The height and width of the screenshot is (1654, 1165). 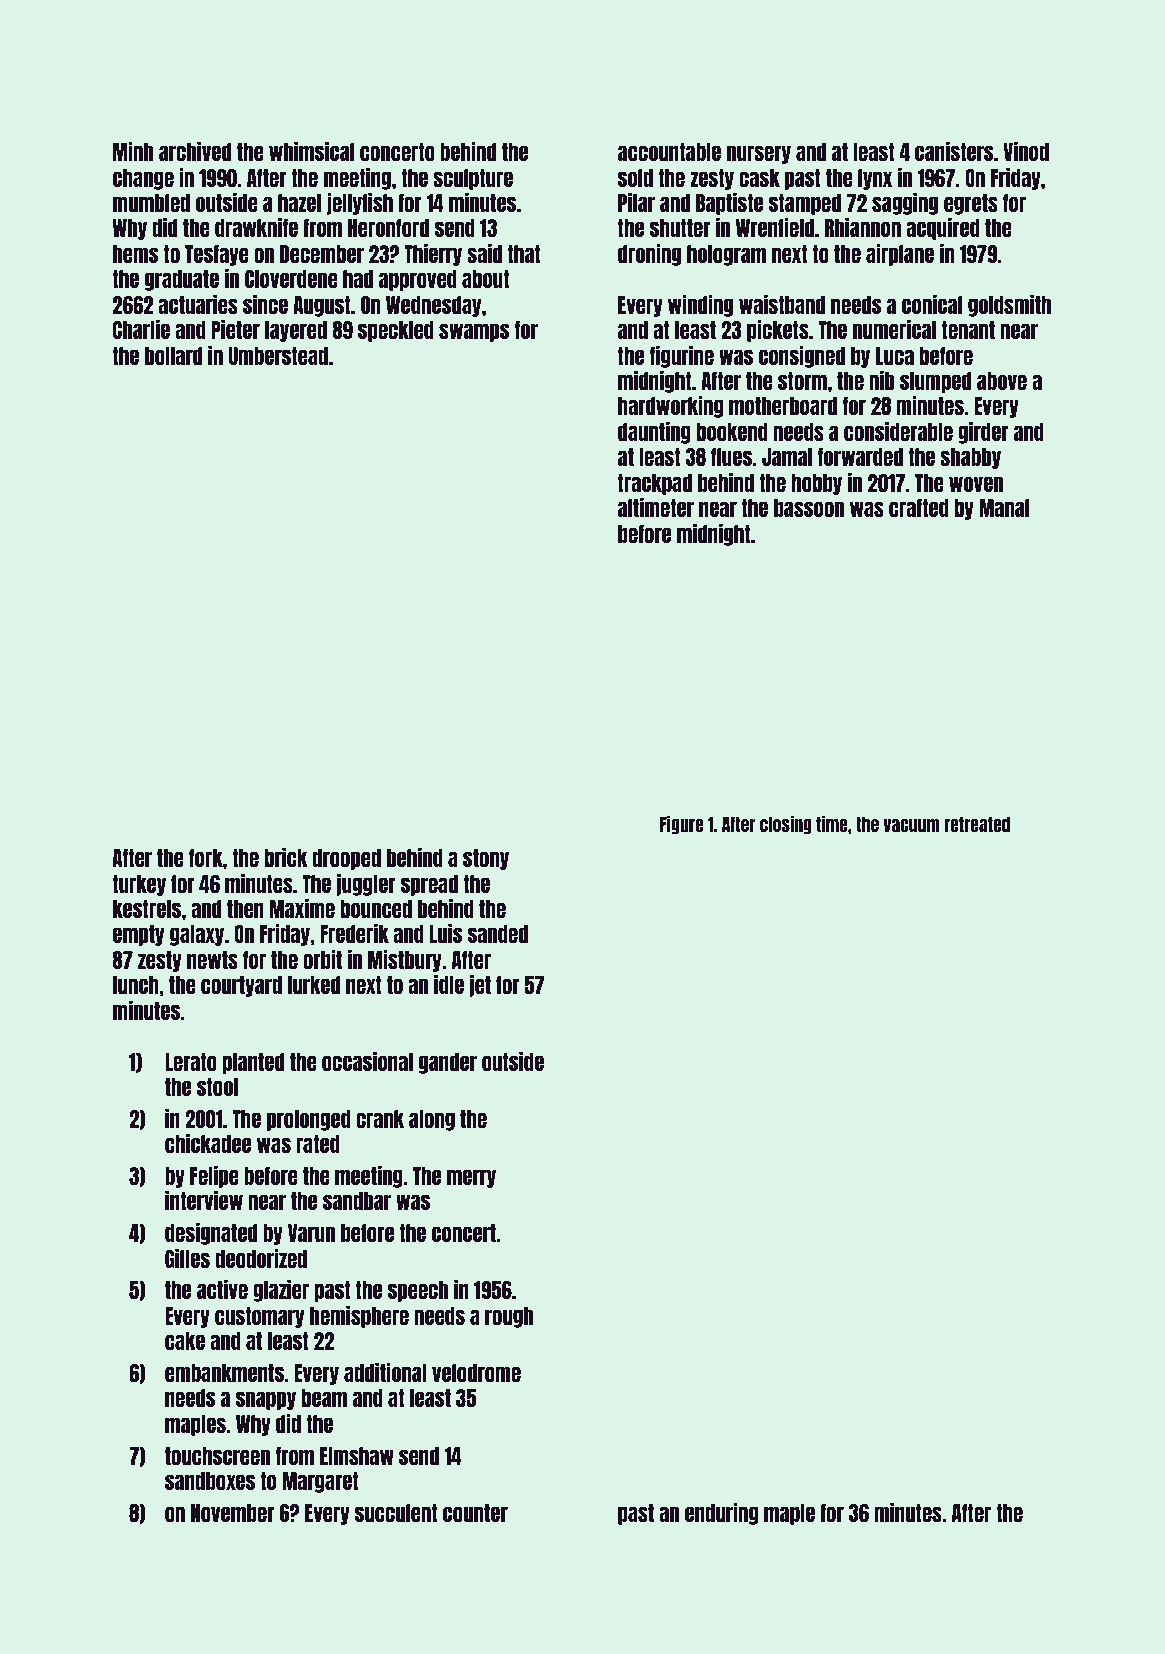 What do you see at coordinates (173, 356) in the screenshot?
I see `bollard` at bounding box center [173, 356].
